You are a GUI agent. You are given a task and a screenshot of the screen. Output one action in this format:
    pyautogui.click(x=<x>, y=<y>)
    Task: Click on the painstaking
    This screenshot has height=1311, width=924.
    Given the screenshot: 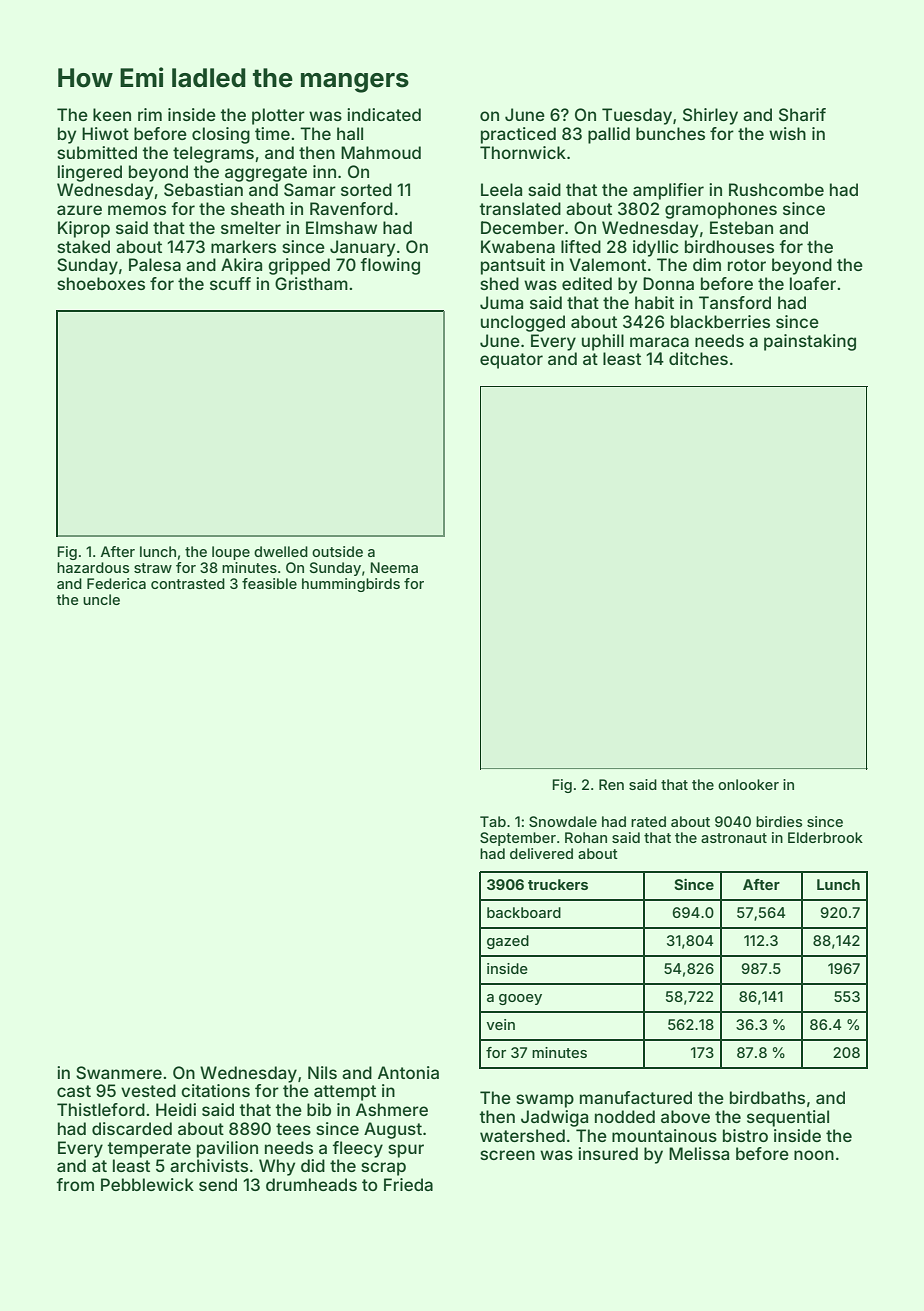 What is the action you would take?
    pyautogui.click(x=810, y=342)
